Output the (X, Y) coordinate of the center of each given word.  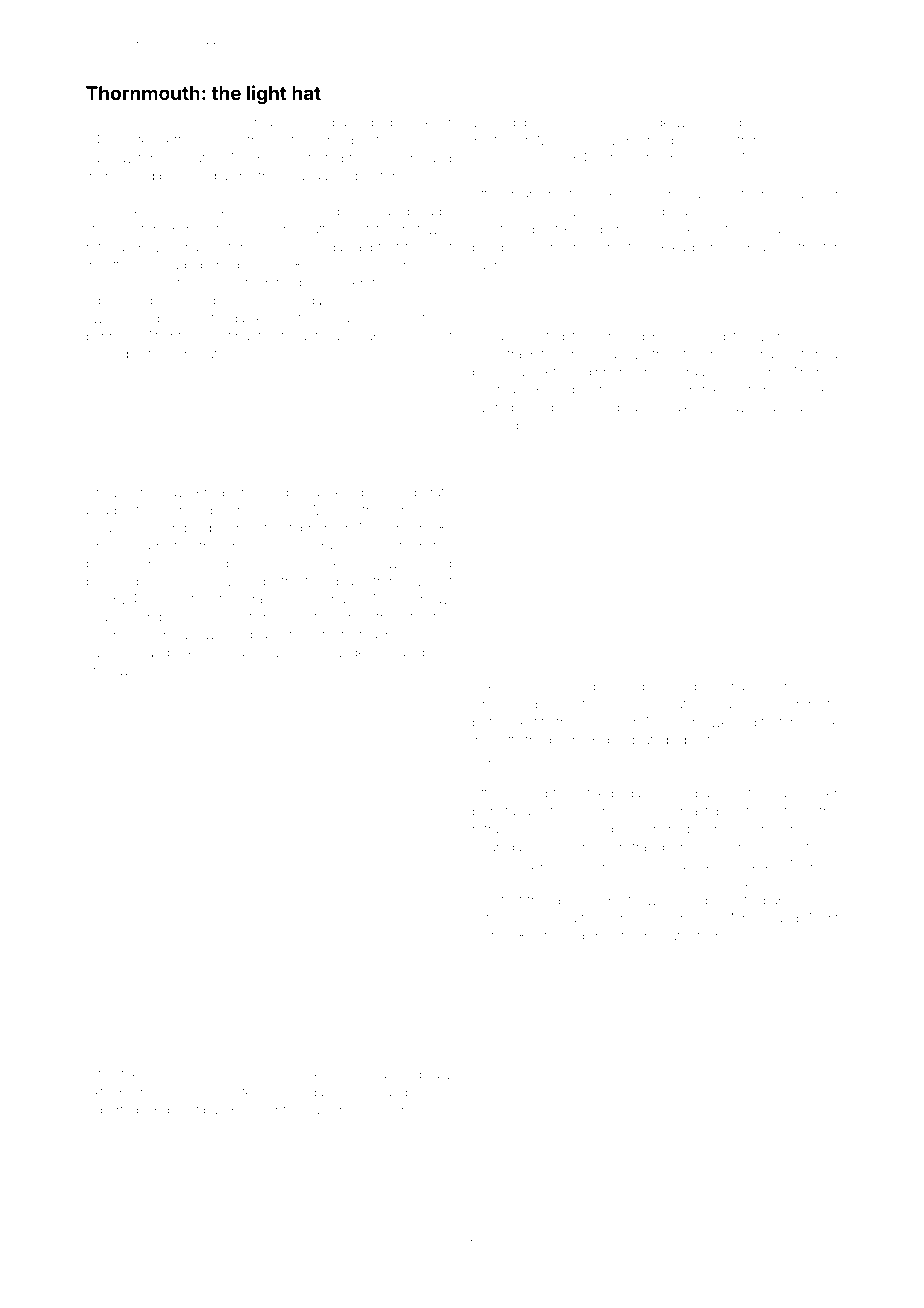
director (373, 176)
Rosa (738, 371)
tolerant (336, 617)
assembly (114, 355)
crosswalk (115, 671)
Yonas (433, 1092)
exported (112, 1111)
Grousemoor (764, 935)
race (571, 408)
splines (797, 123)
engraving (734, 408)
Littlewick (130, 265)
